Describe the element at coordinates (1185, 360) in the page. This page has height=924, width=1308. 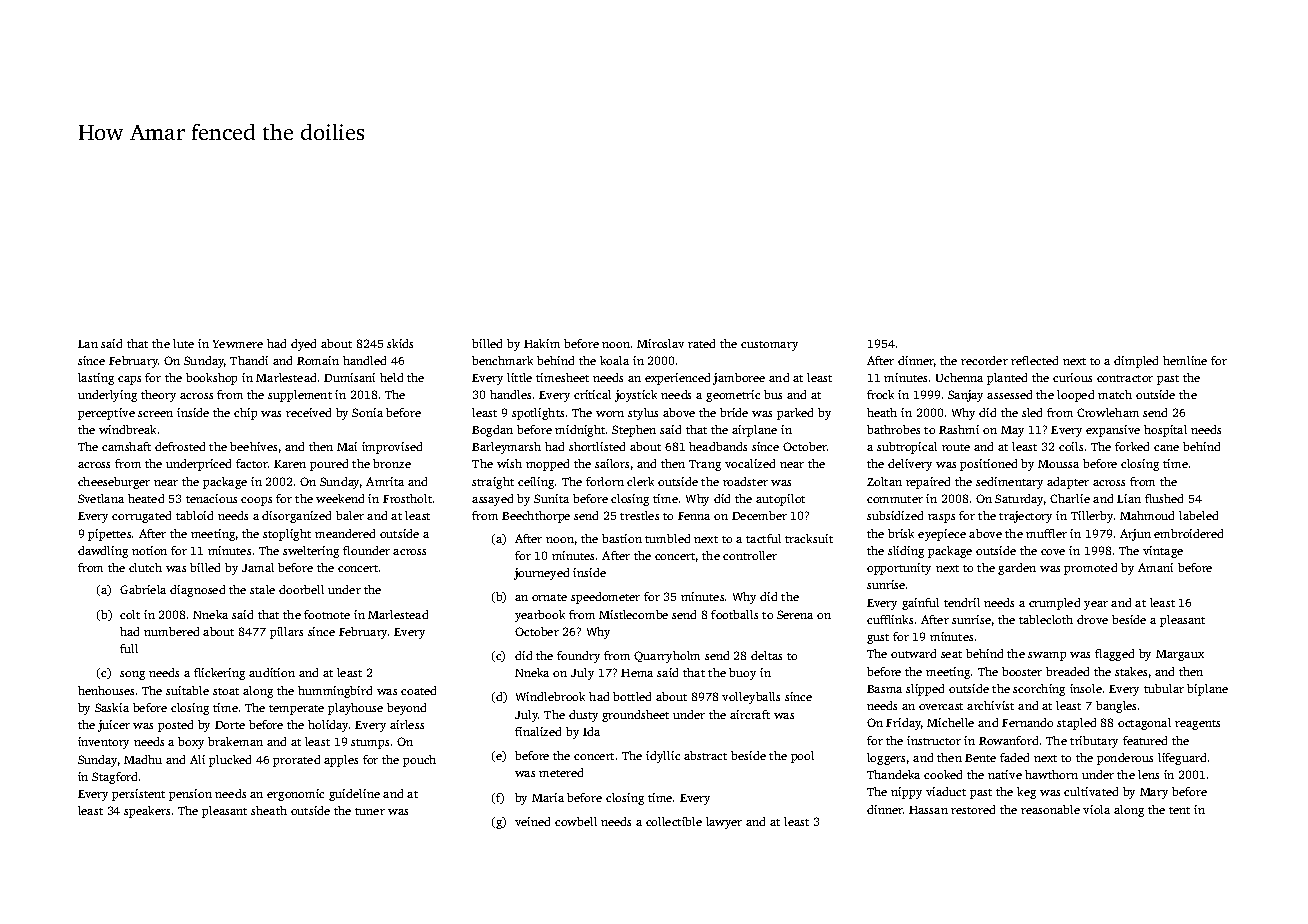
I see `hemline` at that location.
